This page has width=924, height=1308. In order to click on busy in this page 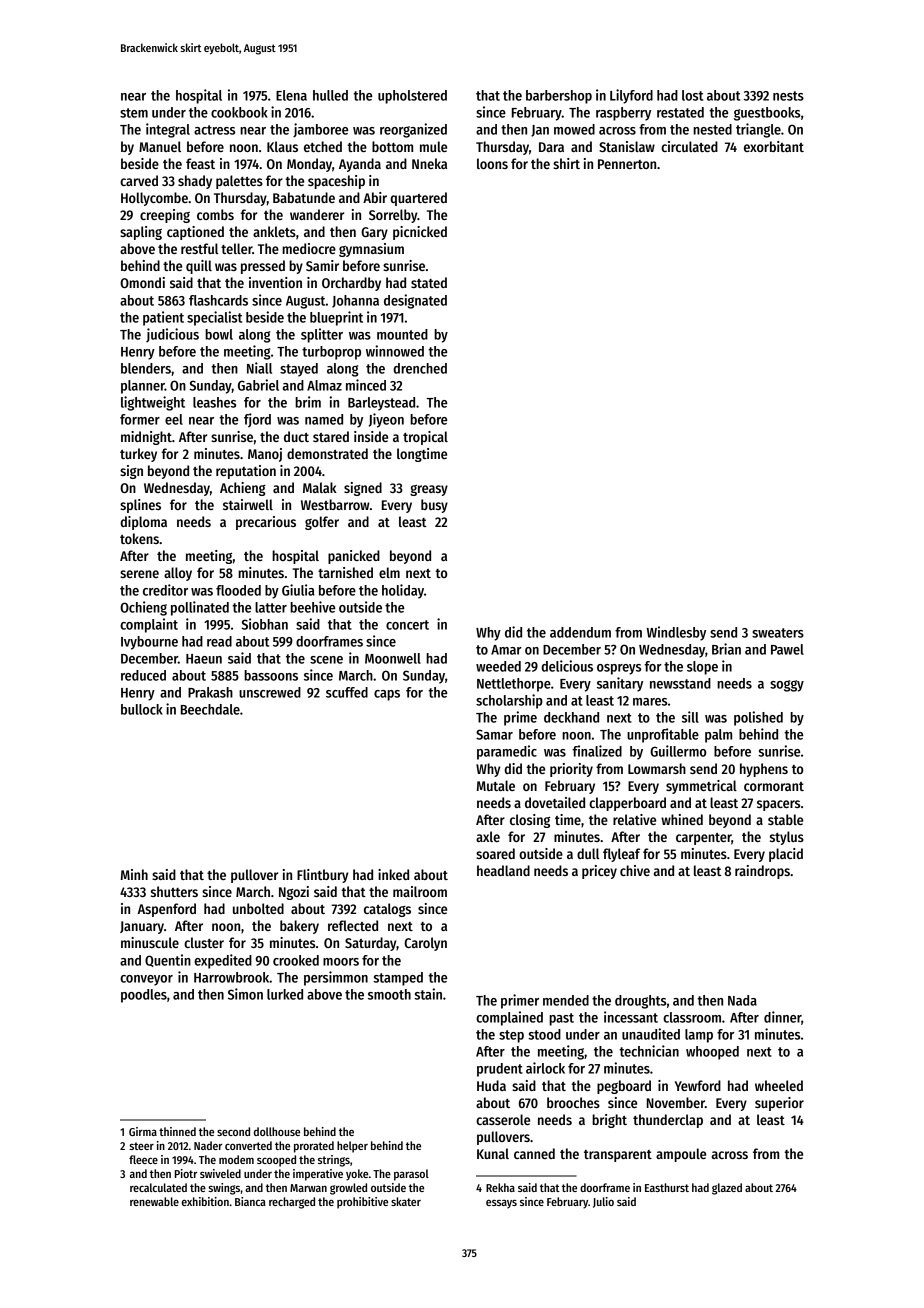, I will do `click(434, 506)`.
